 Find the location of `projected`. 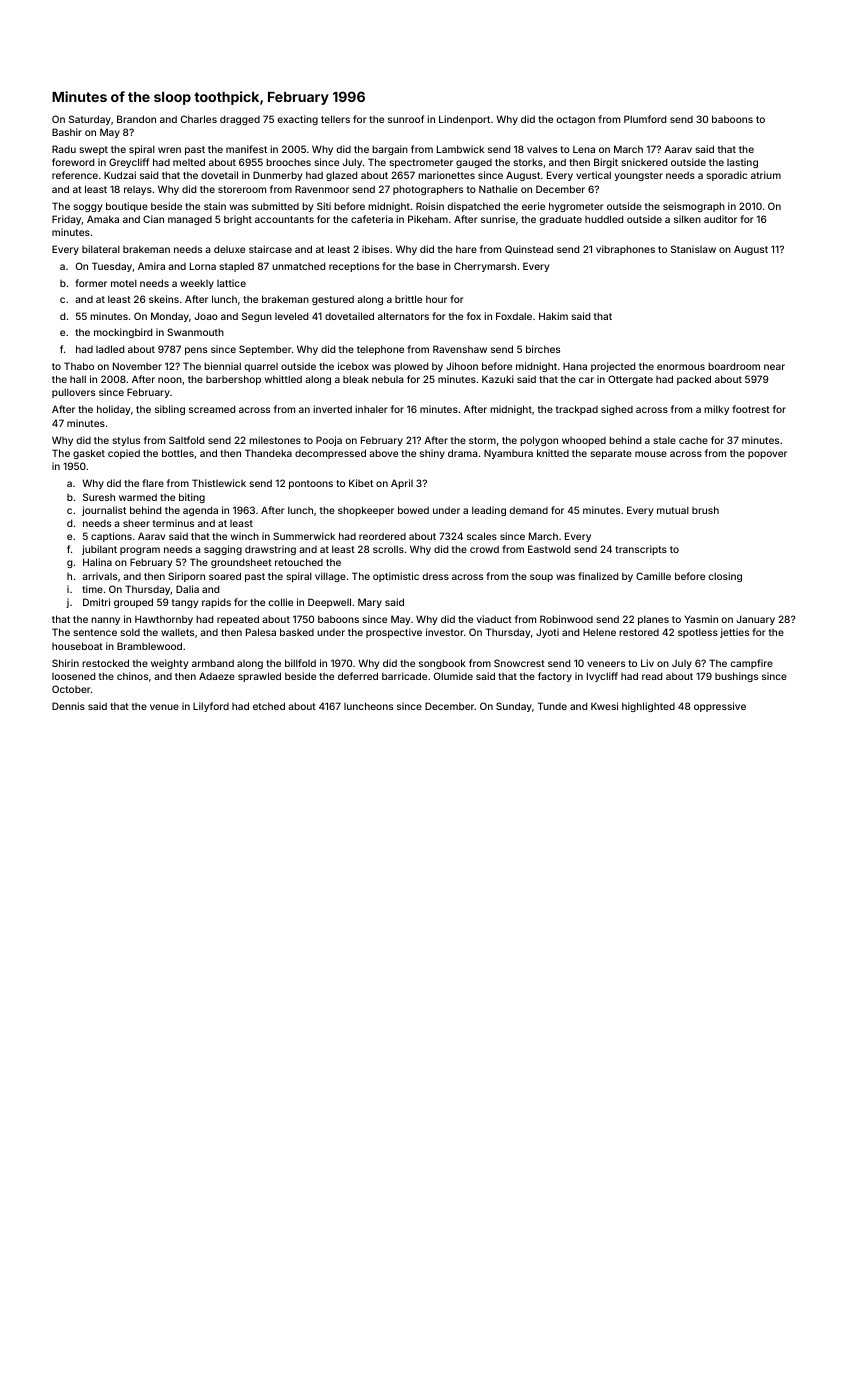

projected is located at coordinates (613, 367).
